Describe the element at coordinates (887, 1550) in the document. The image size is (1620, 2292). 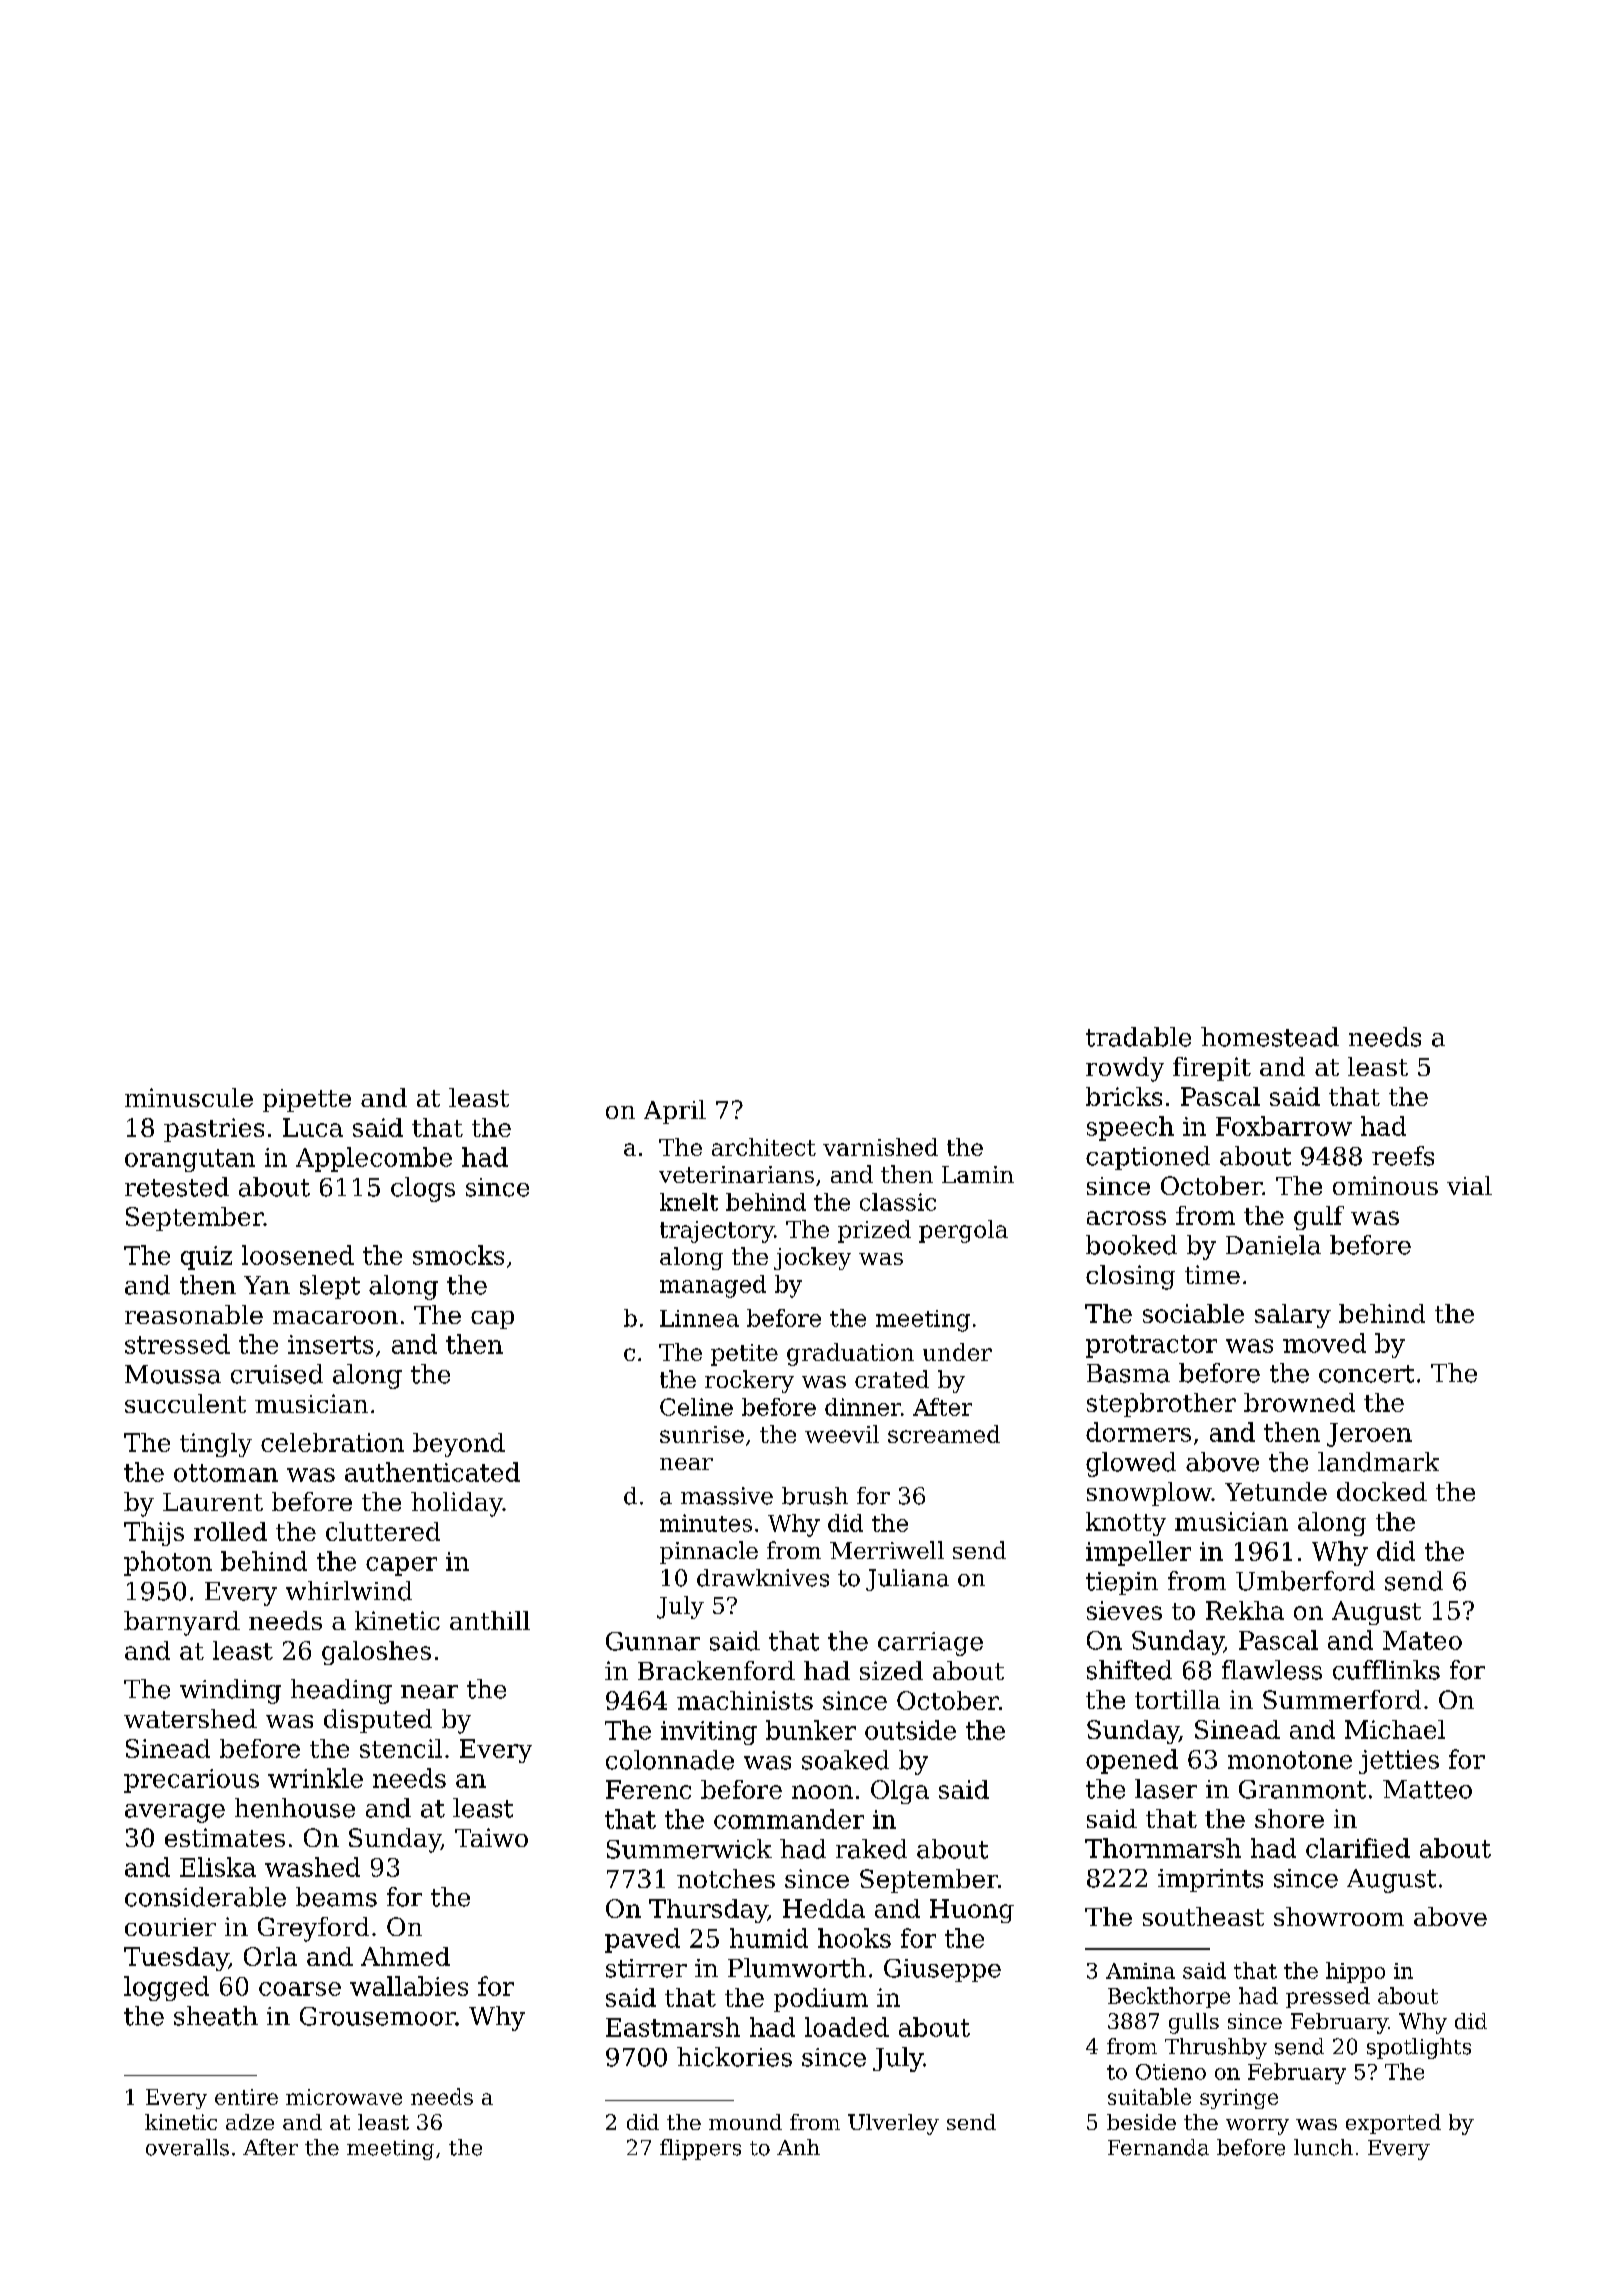
I see `Merriwell` at that location.
